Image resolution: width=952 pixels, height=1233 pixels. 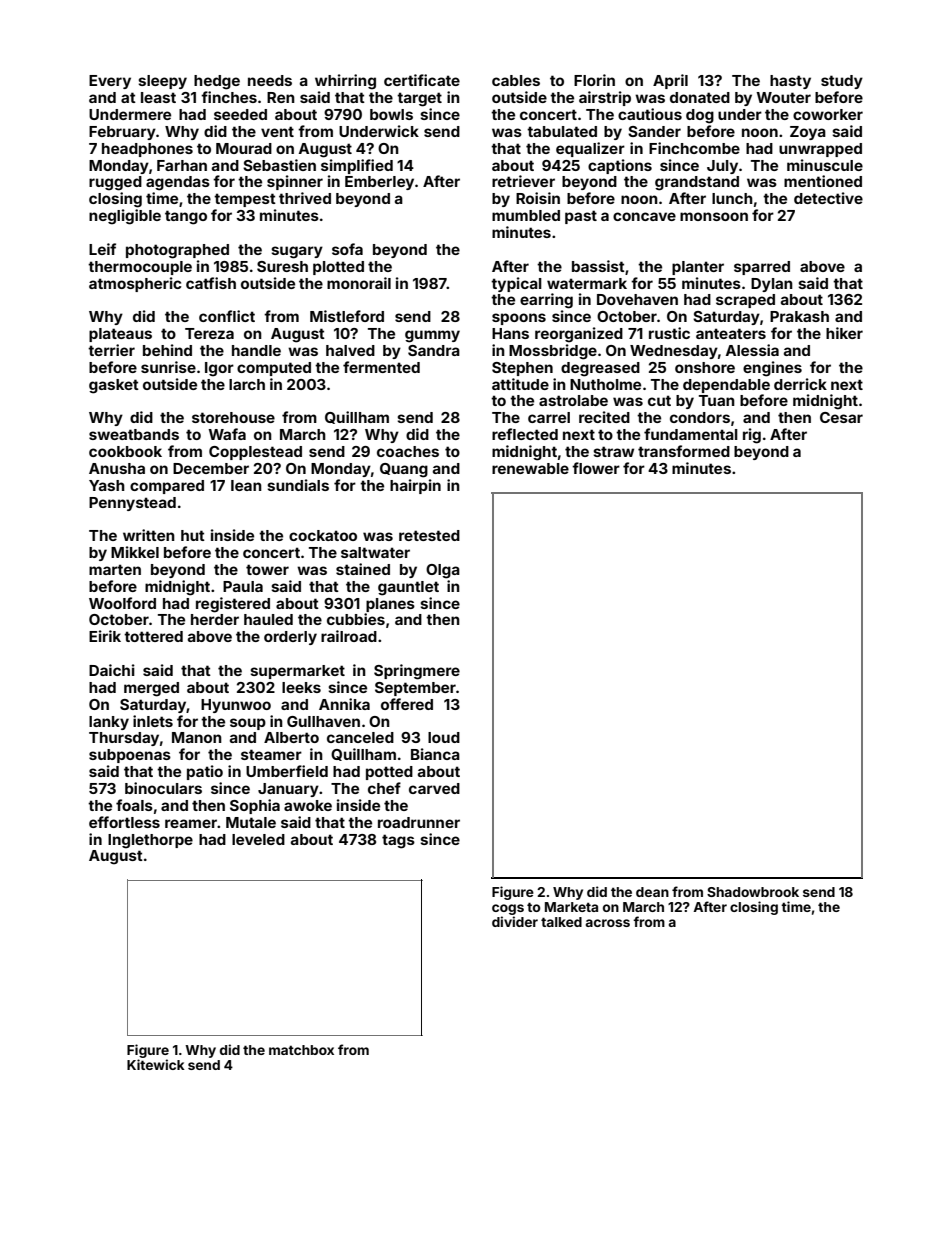 What do you see at coordinates (581, 217) in the image?
I see `past` at bounding box center [581, 217].
